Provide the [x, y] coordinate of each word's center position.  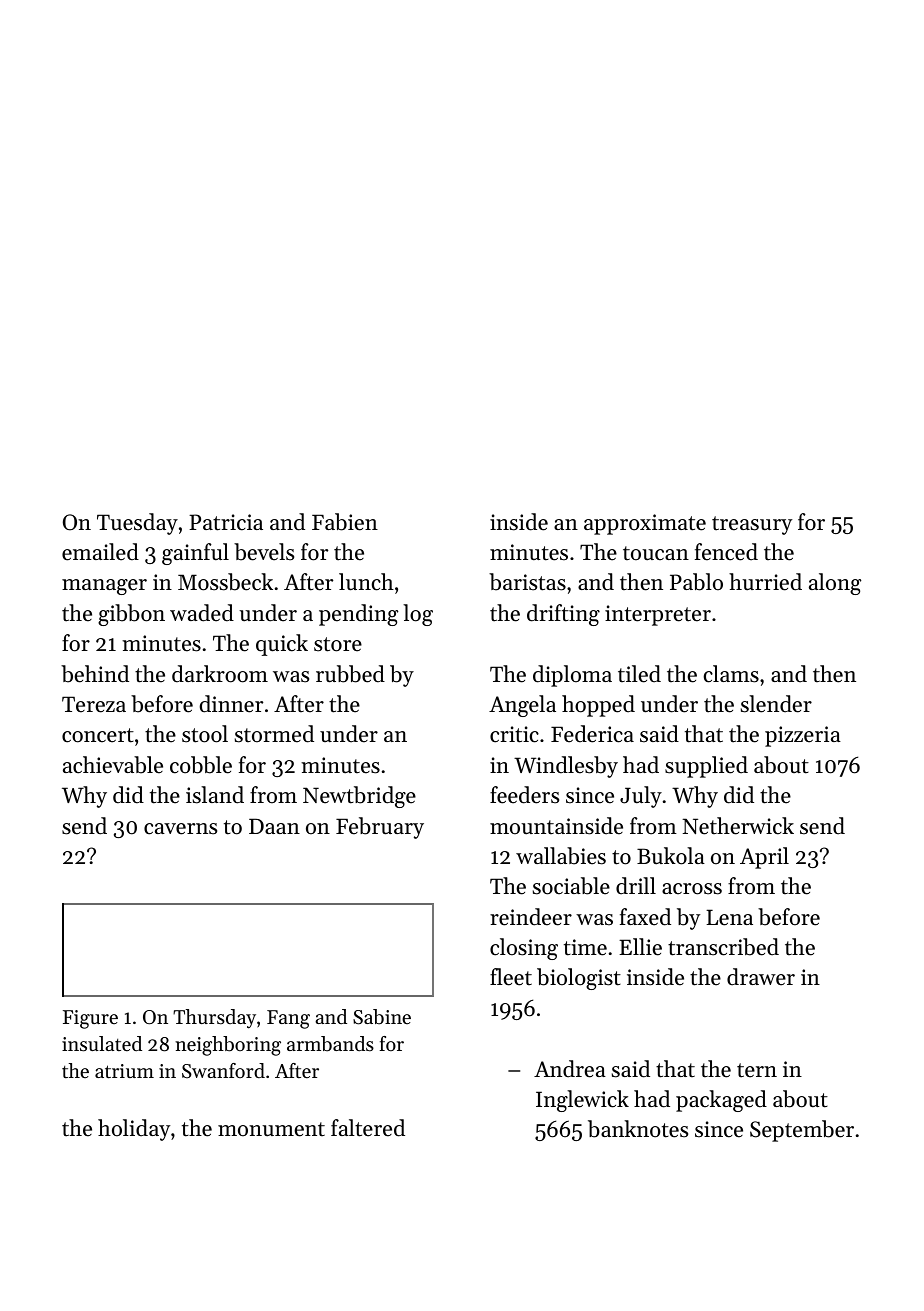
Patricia [226, 522]
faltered [368, 1128]
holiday [134, 1130]
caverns [180, 829]
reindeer [531, 917]
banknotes [638, 1129]
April [764, 858]
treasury [752, 525]
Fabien [345, 522]
